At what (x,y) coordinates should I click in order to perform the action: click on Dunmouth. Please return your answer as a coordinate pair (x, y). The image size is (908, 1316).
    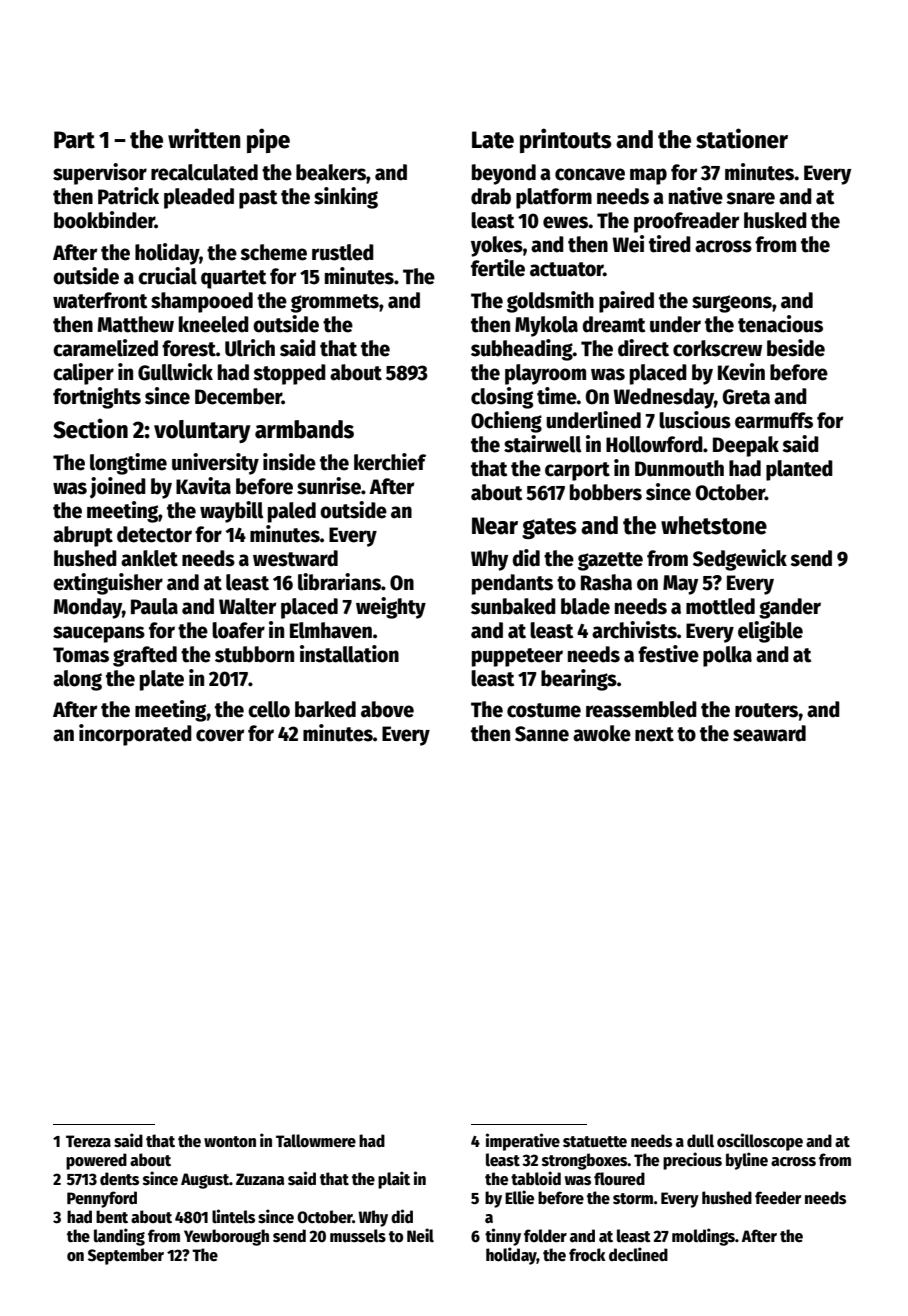
    Looking at the image, I should click on (679, 468).
